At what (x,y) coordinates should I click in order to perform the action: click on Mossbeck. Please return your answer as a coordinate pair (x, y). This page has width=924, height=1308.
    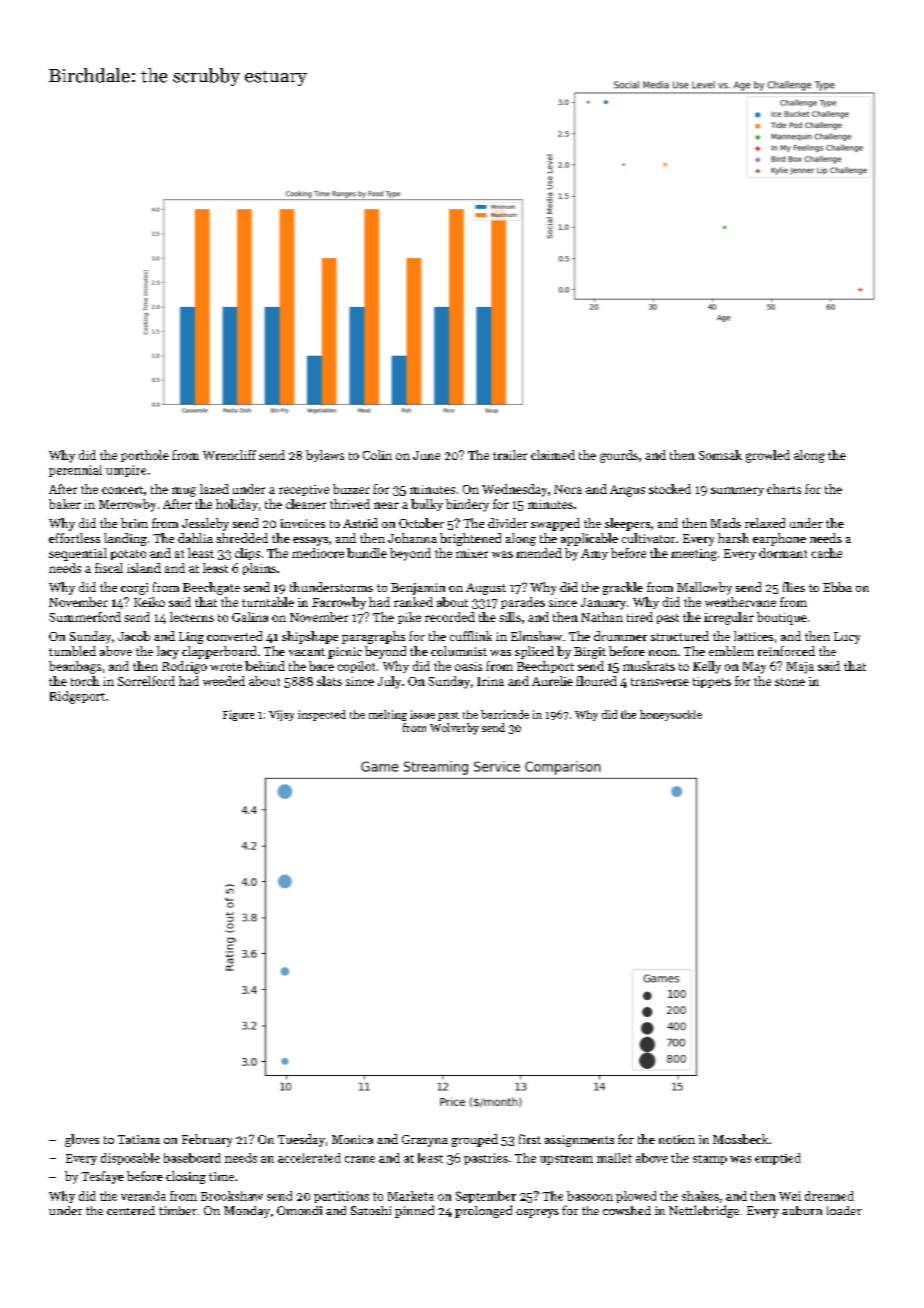
    Looking at the image, I should click on (740, 1139).
